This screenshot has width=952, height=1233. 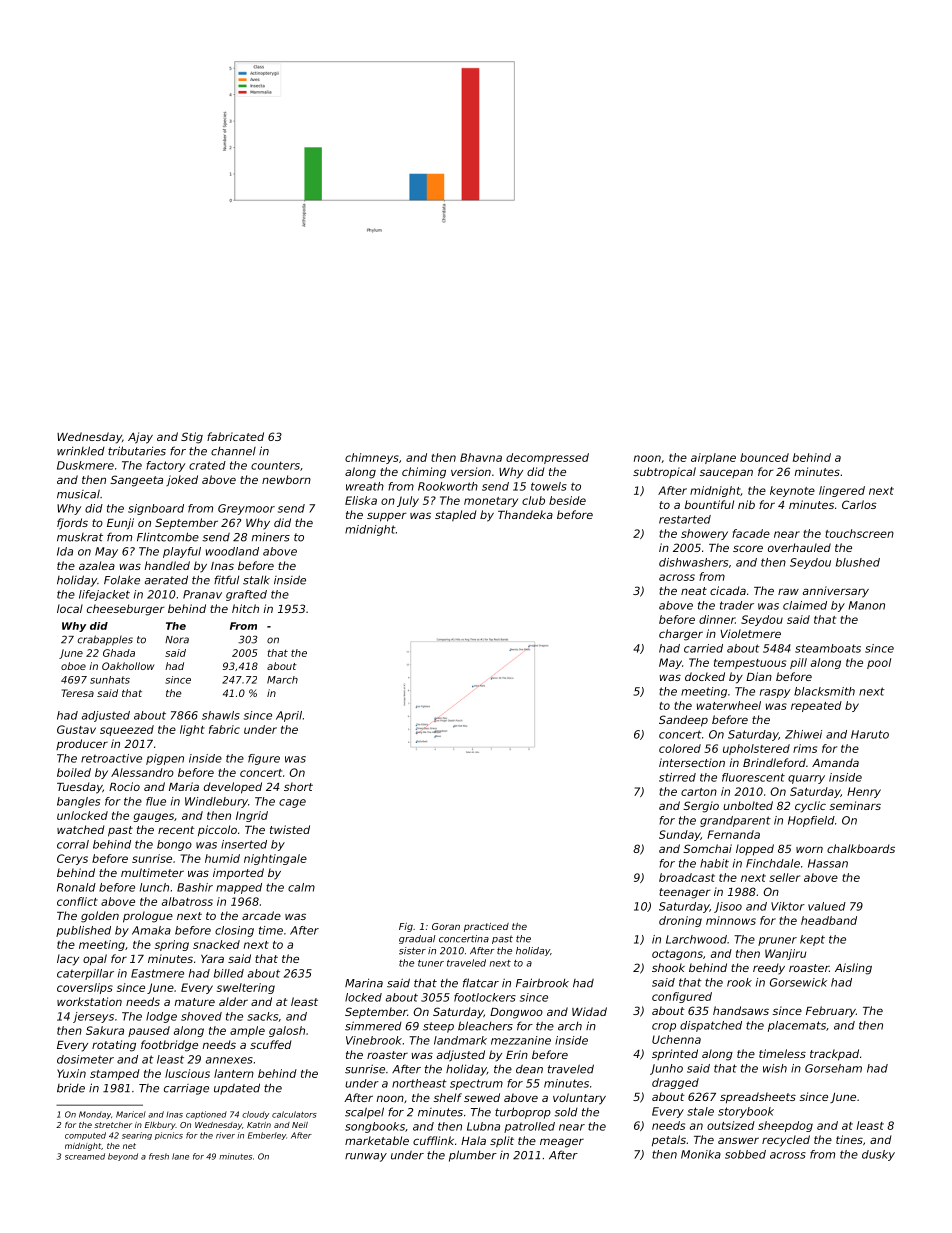 I want to click on wish, so click(x=775, y=1068).
